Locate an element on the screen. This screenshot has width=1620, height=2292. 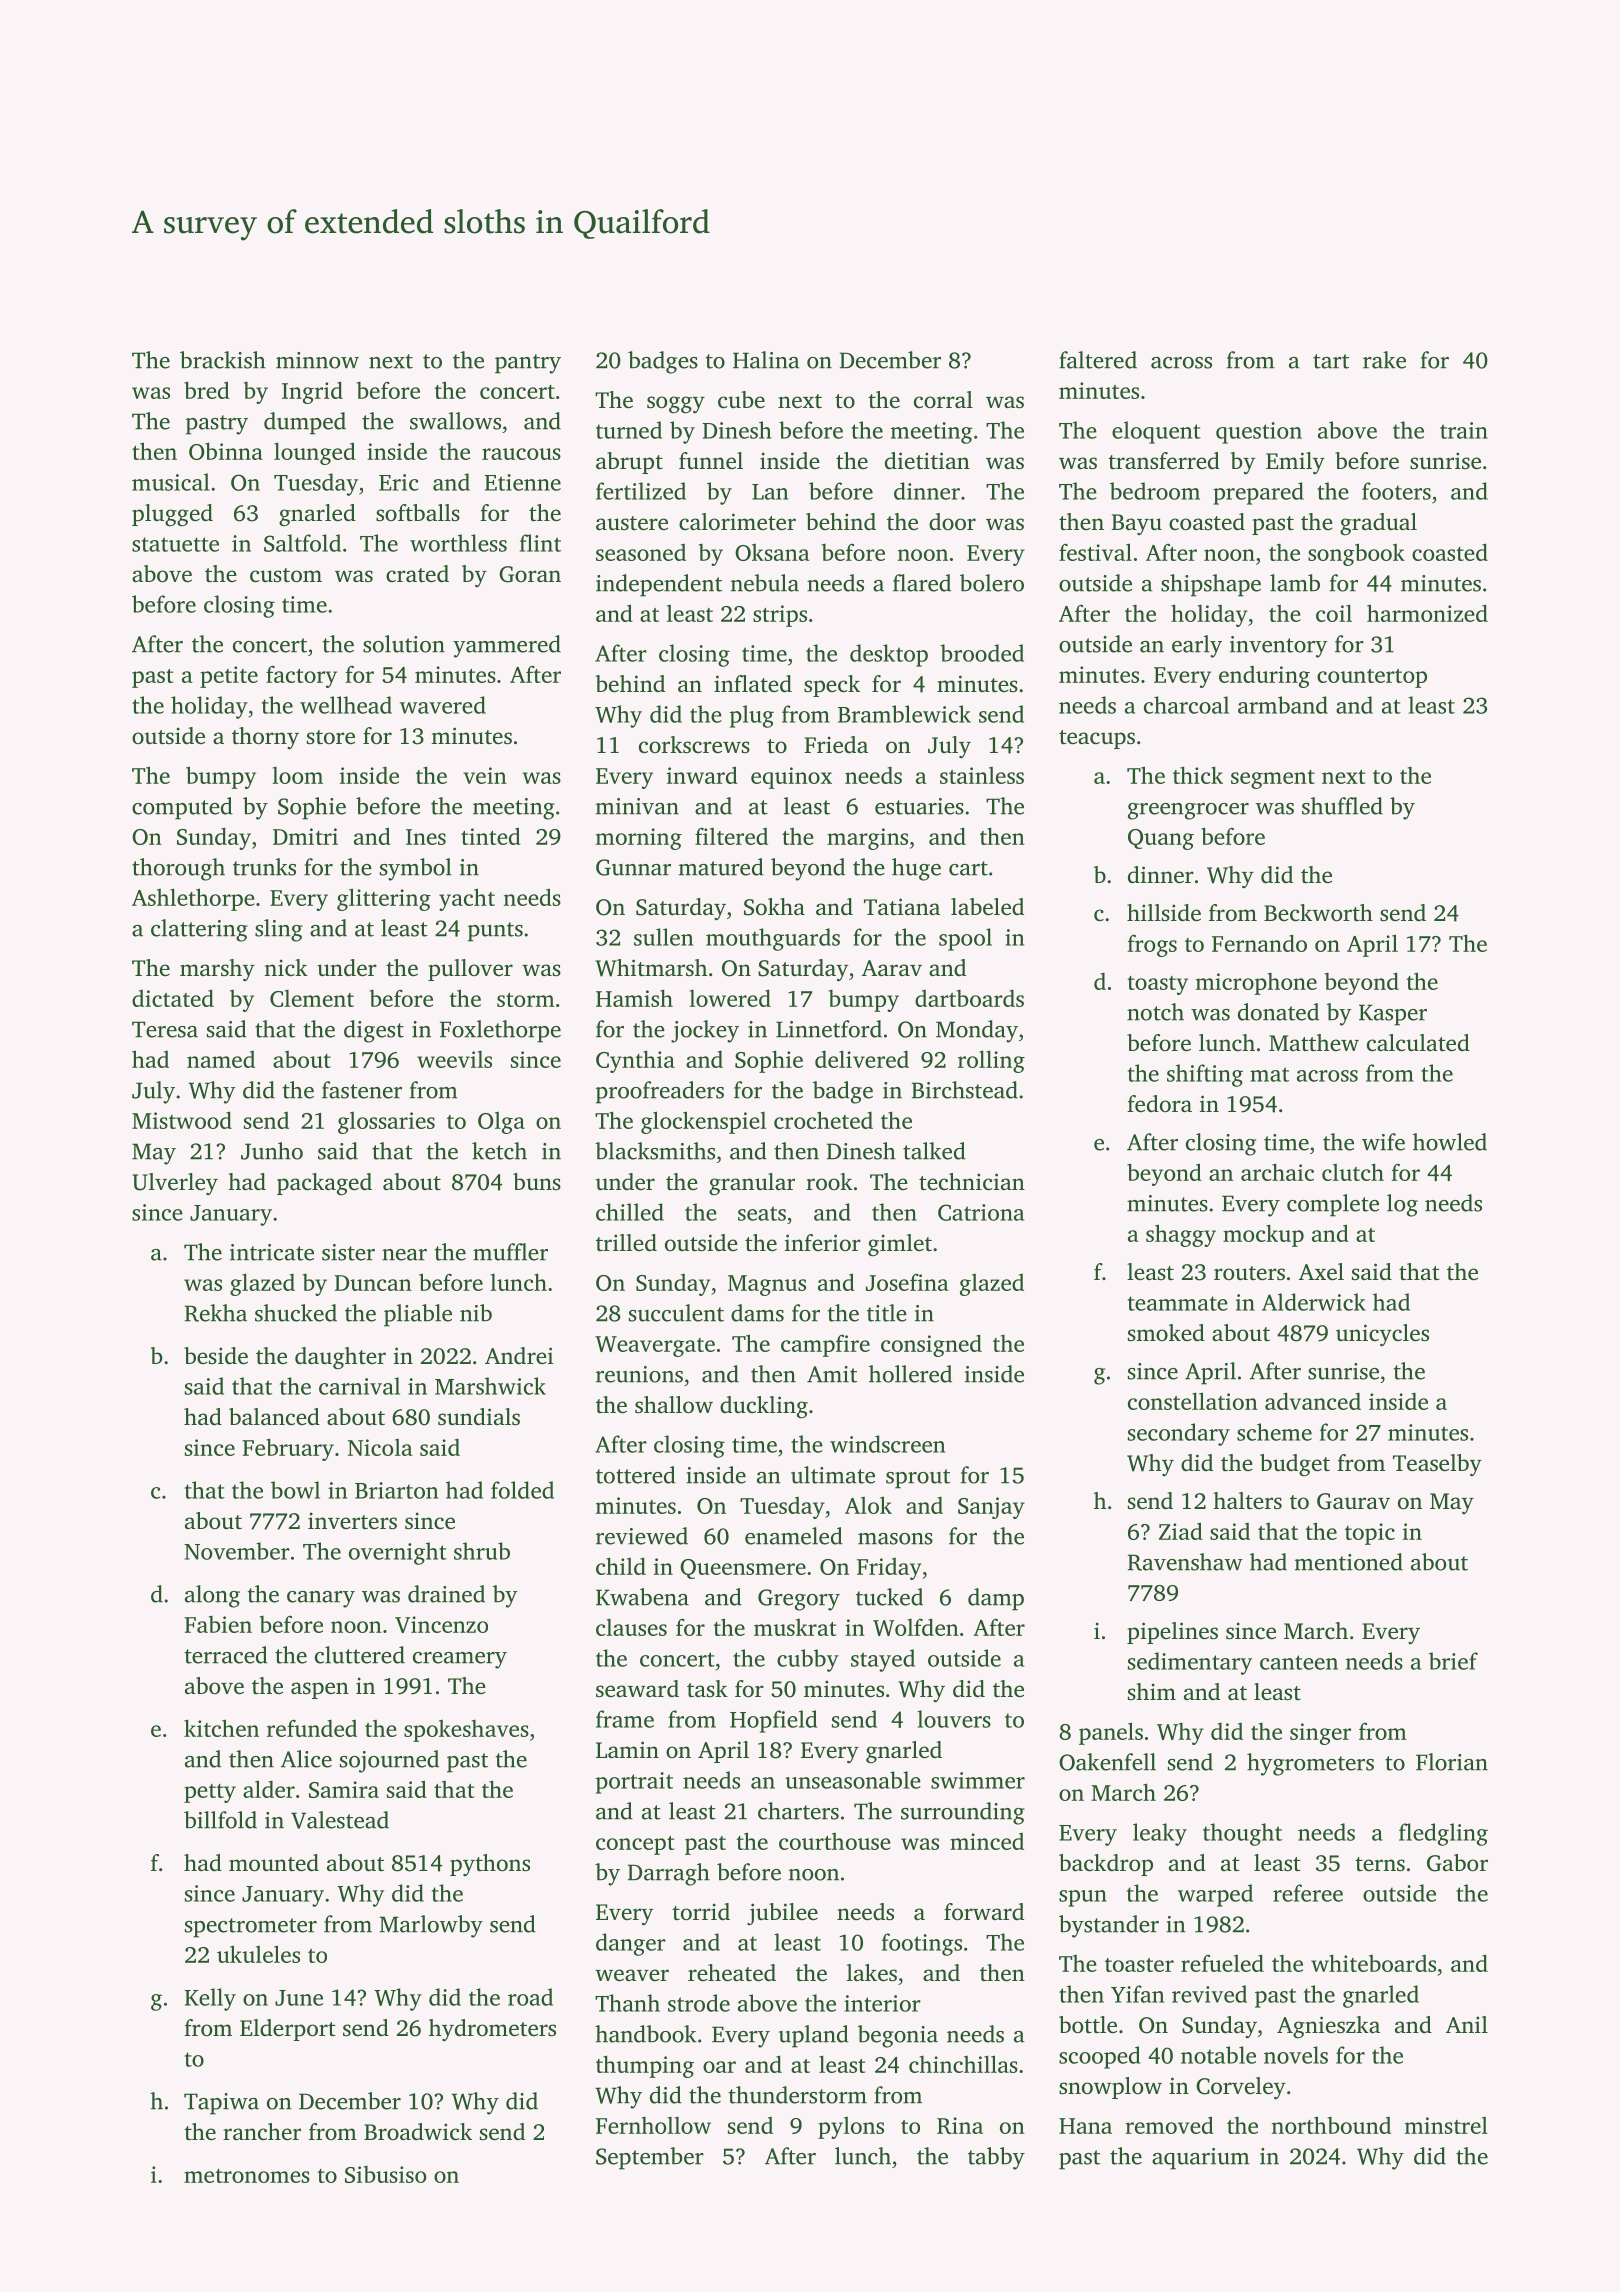
harmonized is located at coordinates (1427, 613).
